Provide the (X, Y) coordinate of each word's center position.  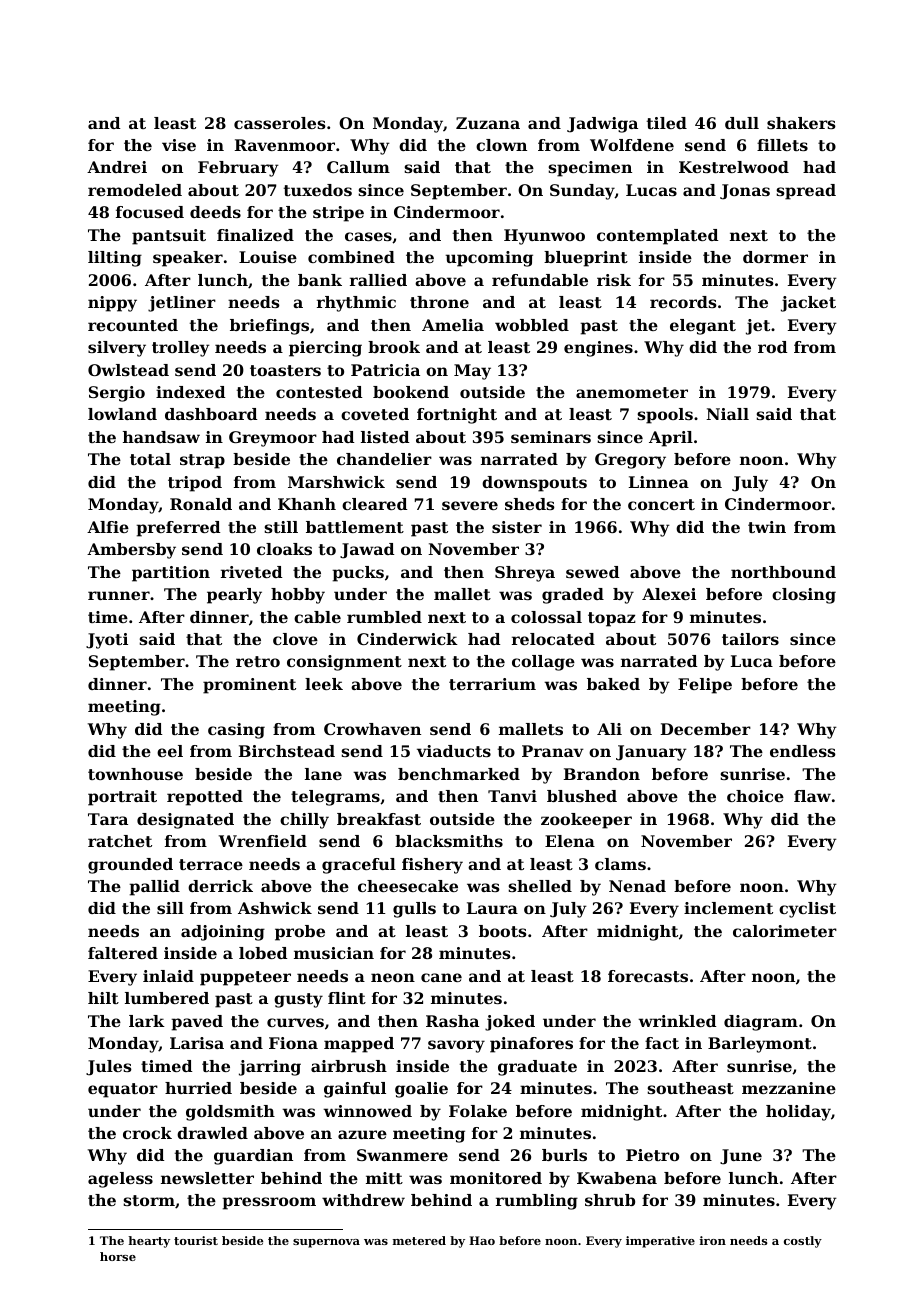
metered (419, 1240)
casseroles (280, 123)
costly (803, 1242)
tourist (196, 1240)
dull (742, 123)
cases (368, 236)
